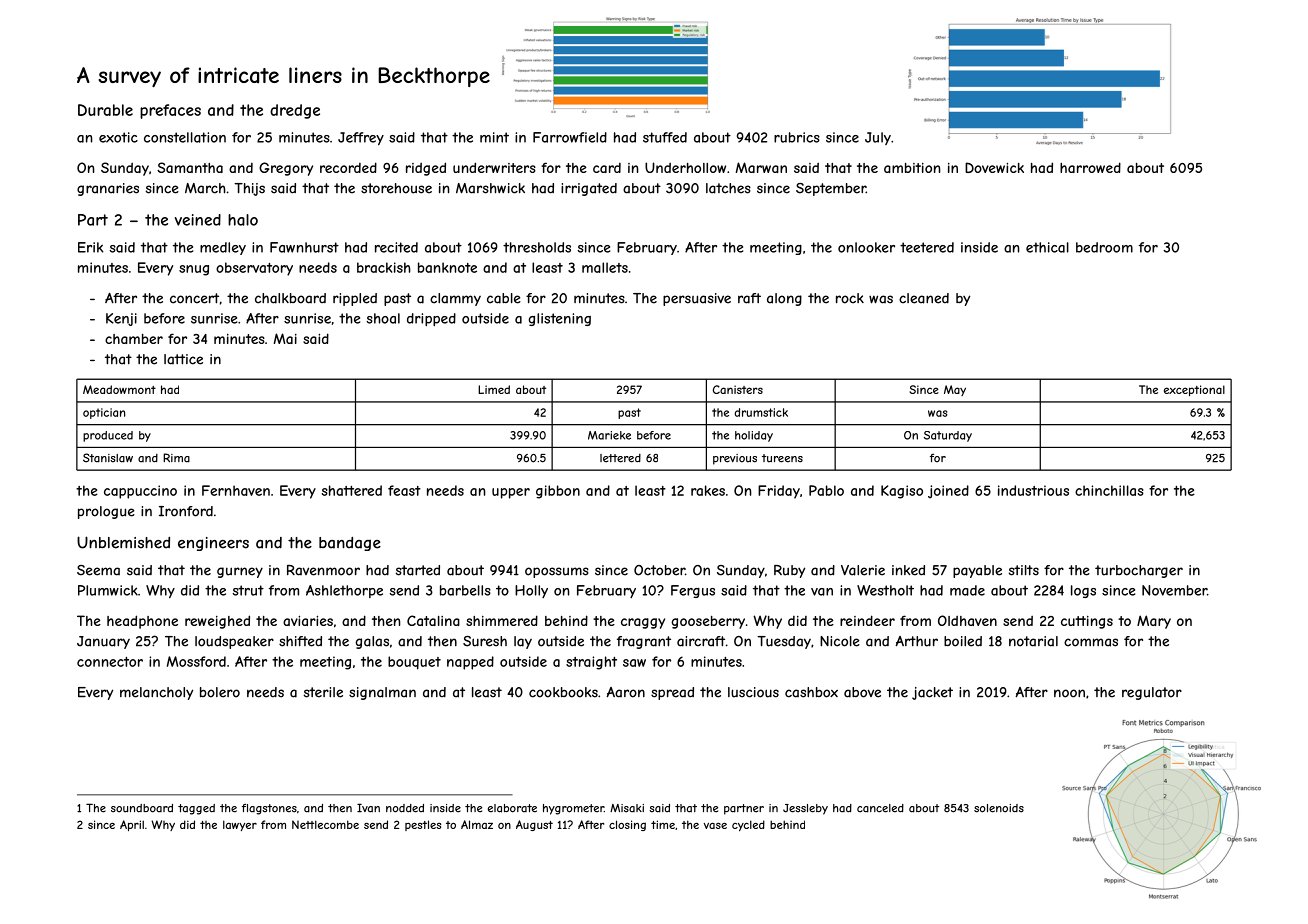 This screenshot has height=924, width=1308. What do you see at coordinates (627, 825) in the screenshot?
I see `closing` at bounding box center [627, 825].
